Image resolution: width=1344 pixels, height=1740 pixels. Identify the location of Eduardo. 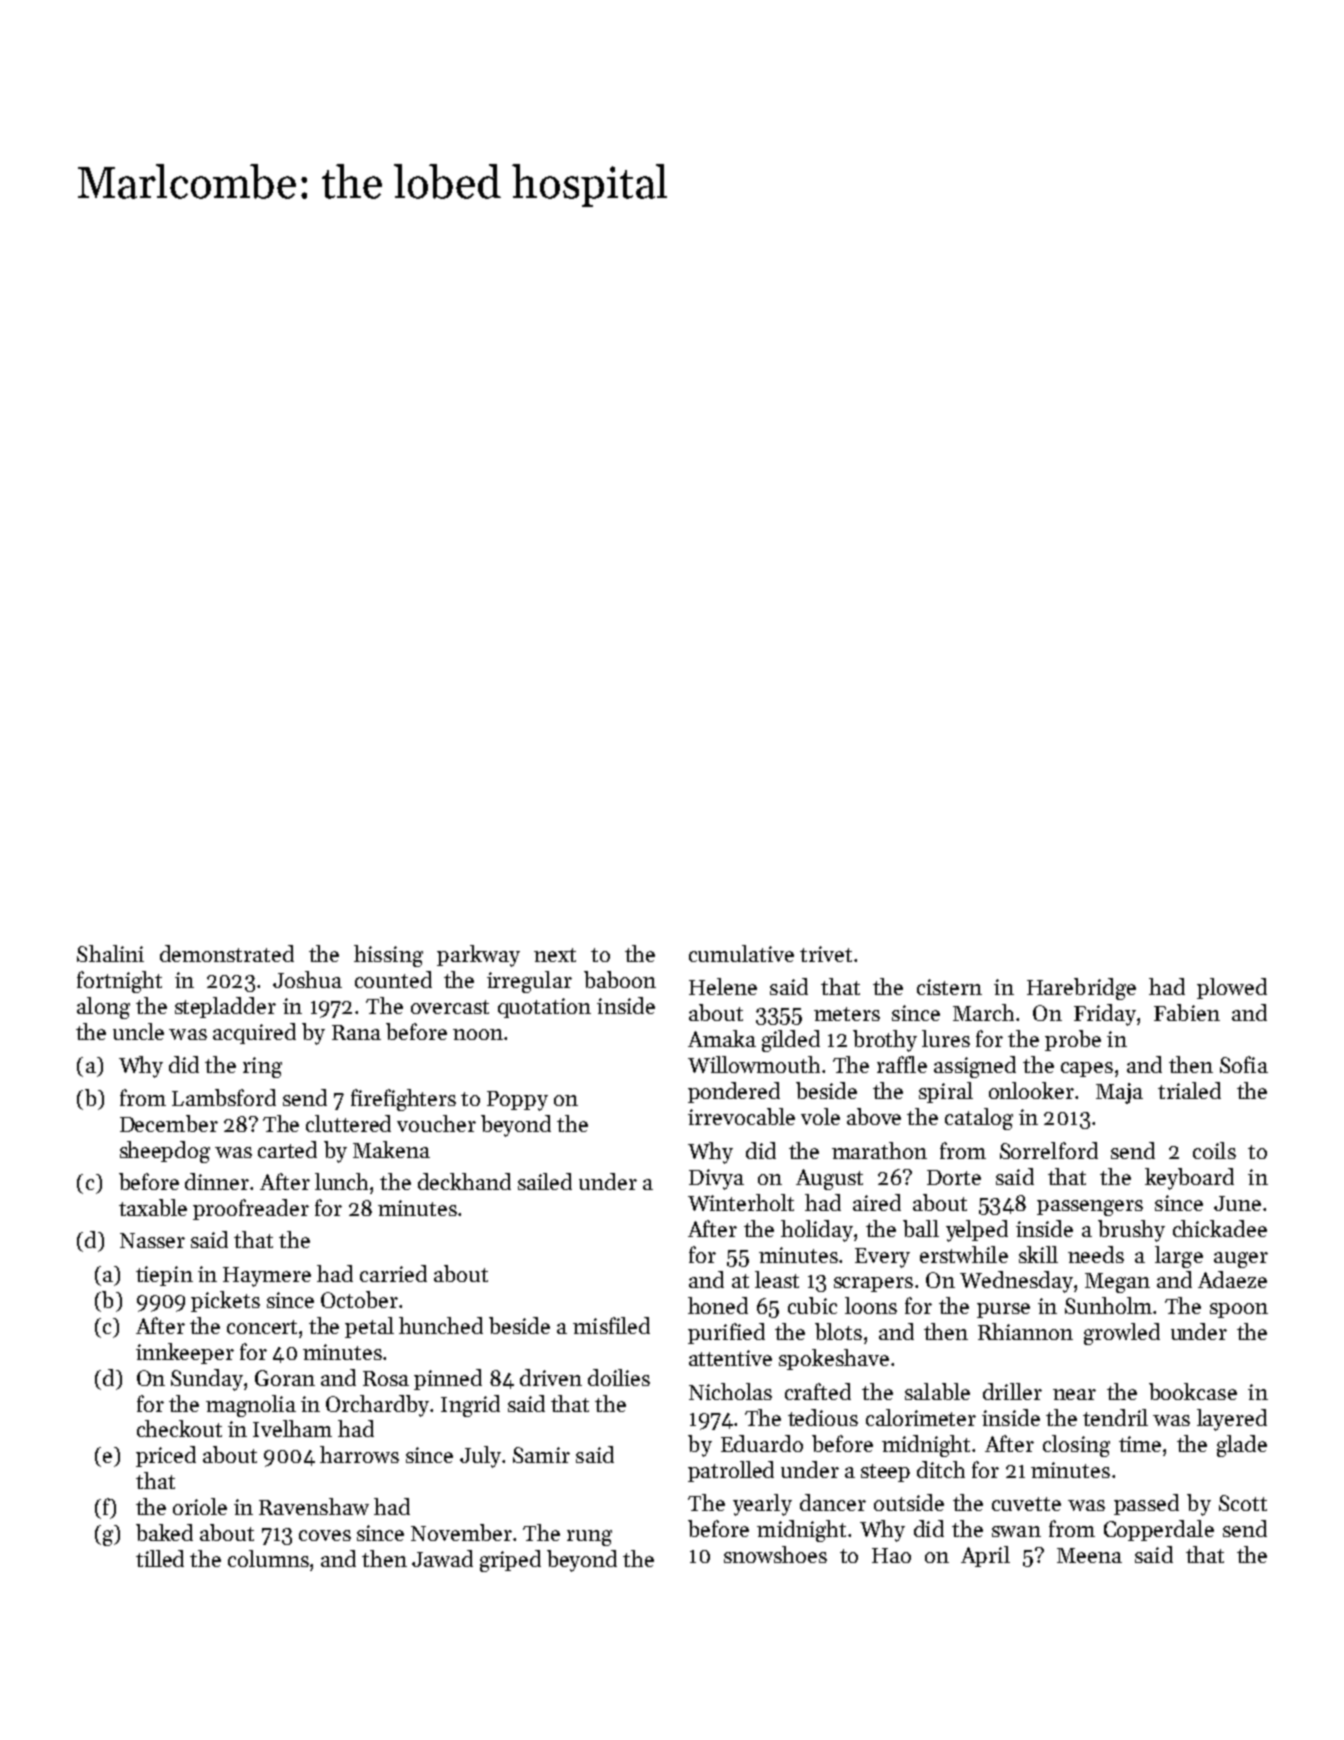
(762, 1443).
